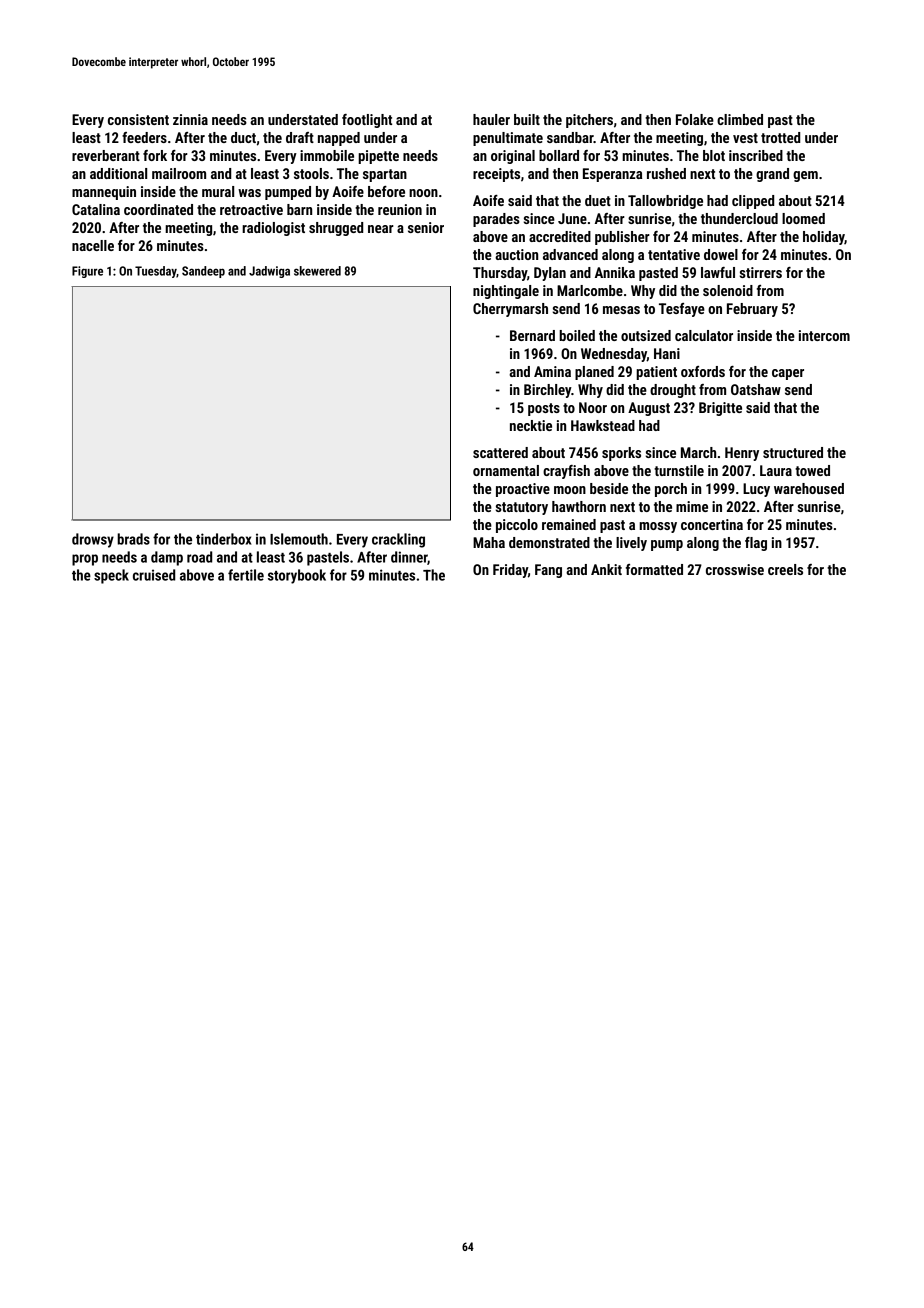  I want to click on trotted, so click(780, 137).
